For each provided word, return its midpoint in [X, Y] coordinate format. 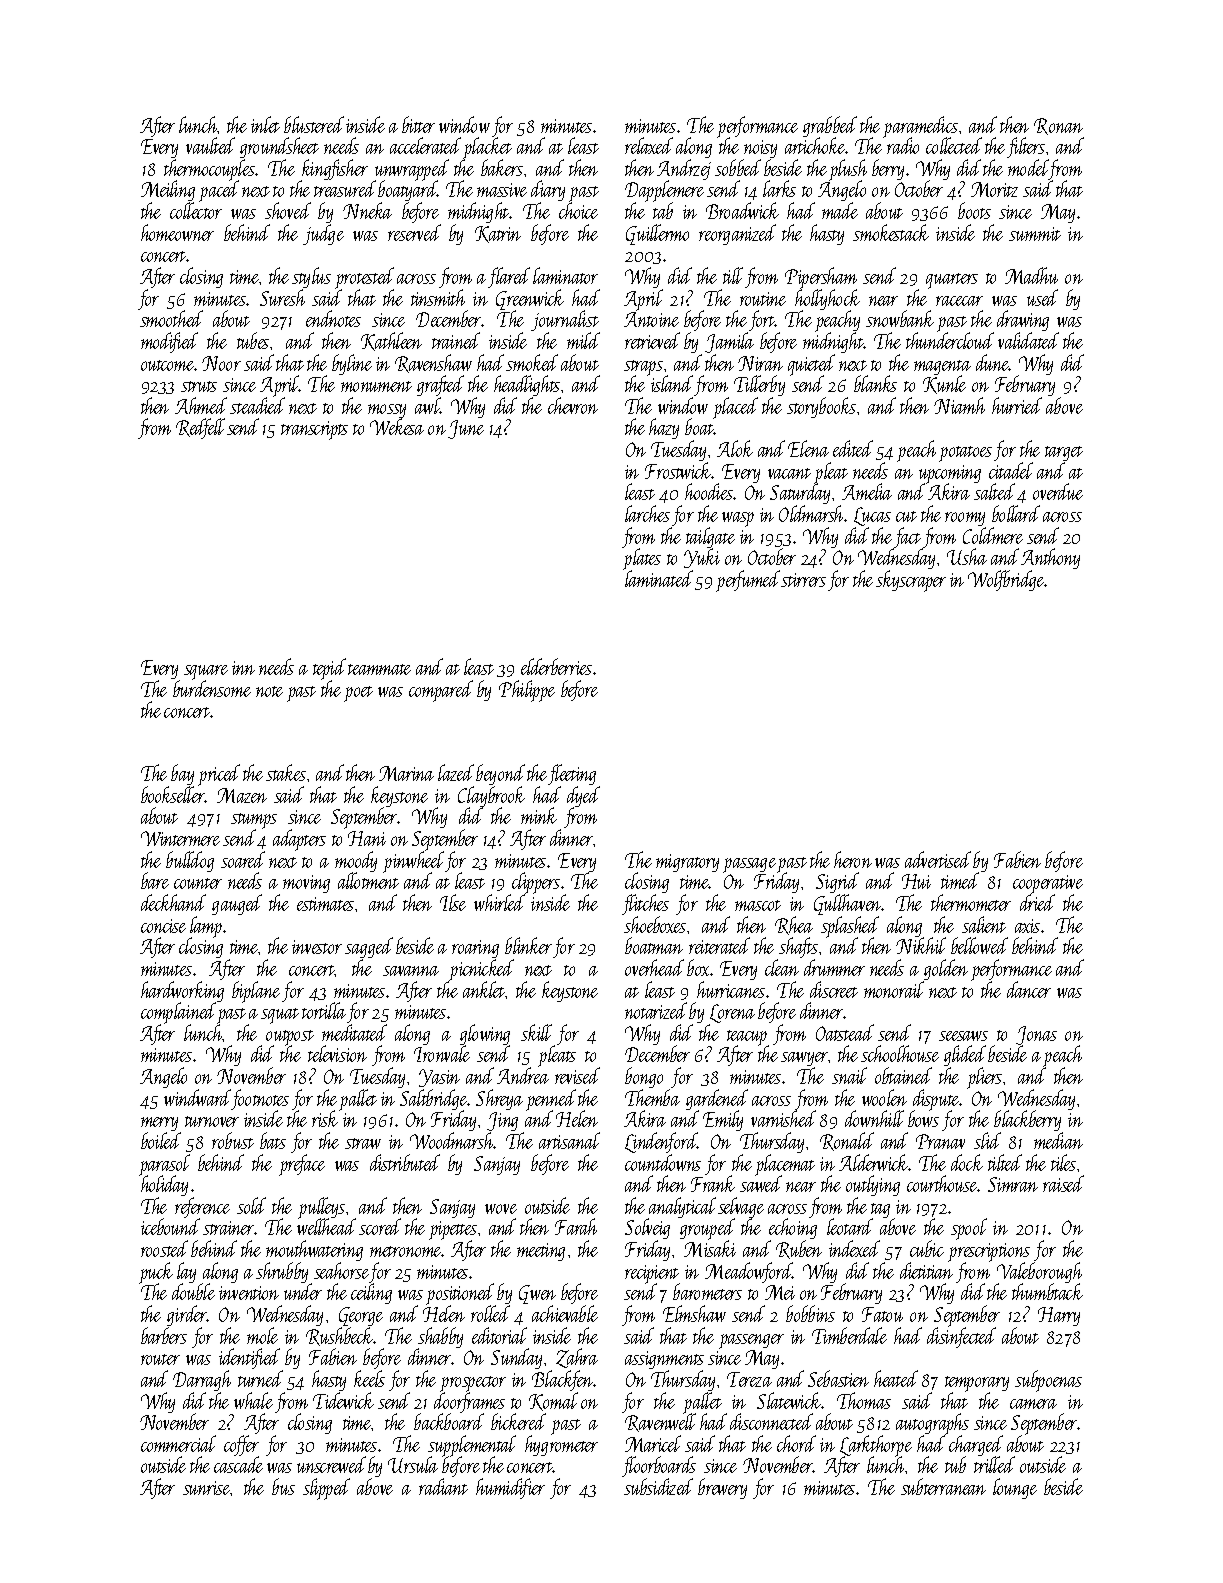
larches [647, 513]
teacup [748, 1038]
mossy [387, 411]
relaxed [649, 145]
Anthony [1050, 558]
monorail [894, 989]
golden [946, 969]
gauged [237, 904]
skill [536, 1032]
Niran [760, 363]
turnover [212, 1121]
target [1064, 453]
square [206, 673]
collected [954, 145]
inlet [265, 124]
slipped [326, 1489]
